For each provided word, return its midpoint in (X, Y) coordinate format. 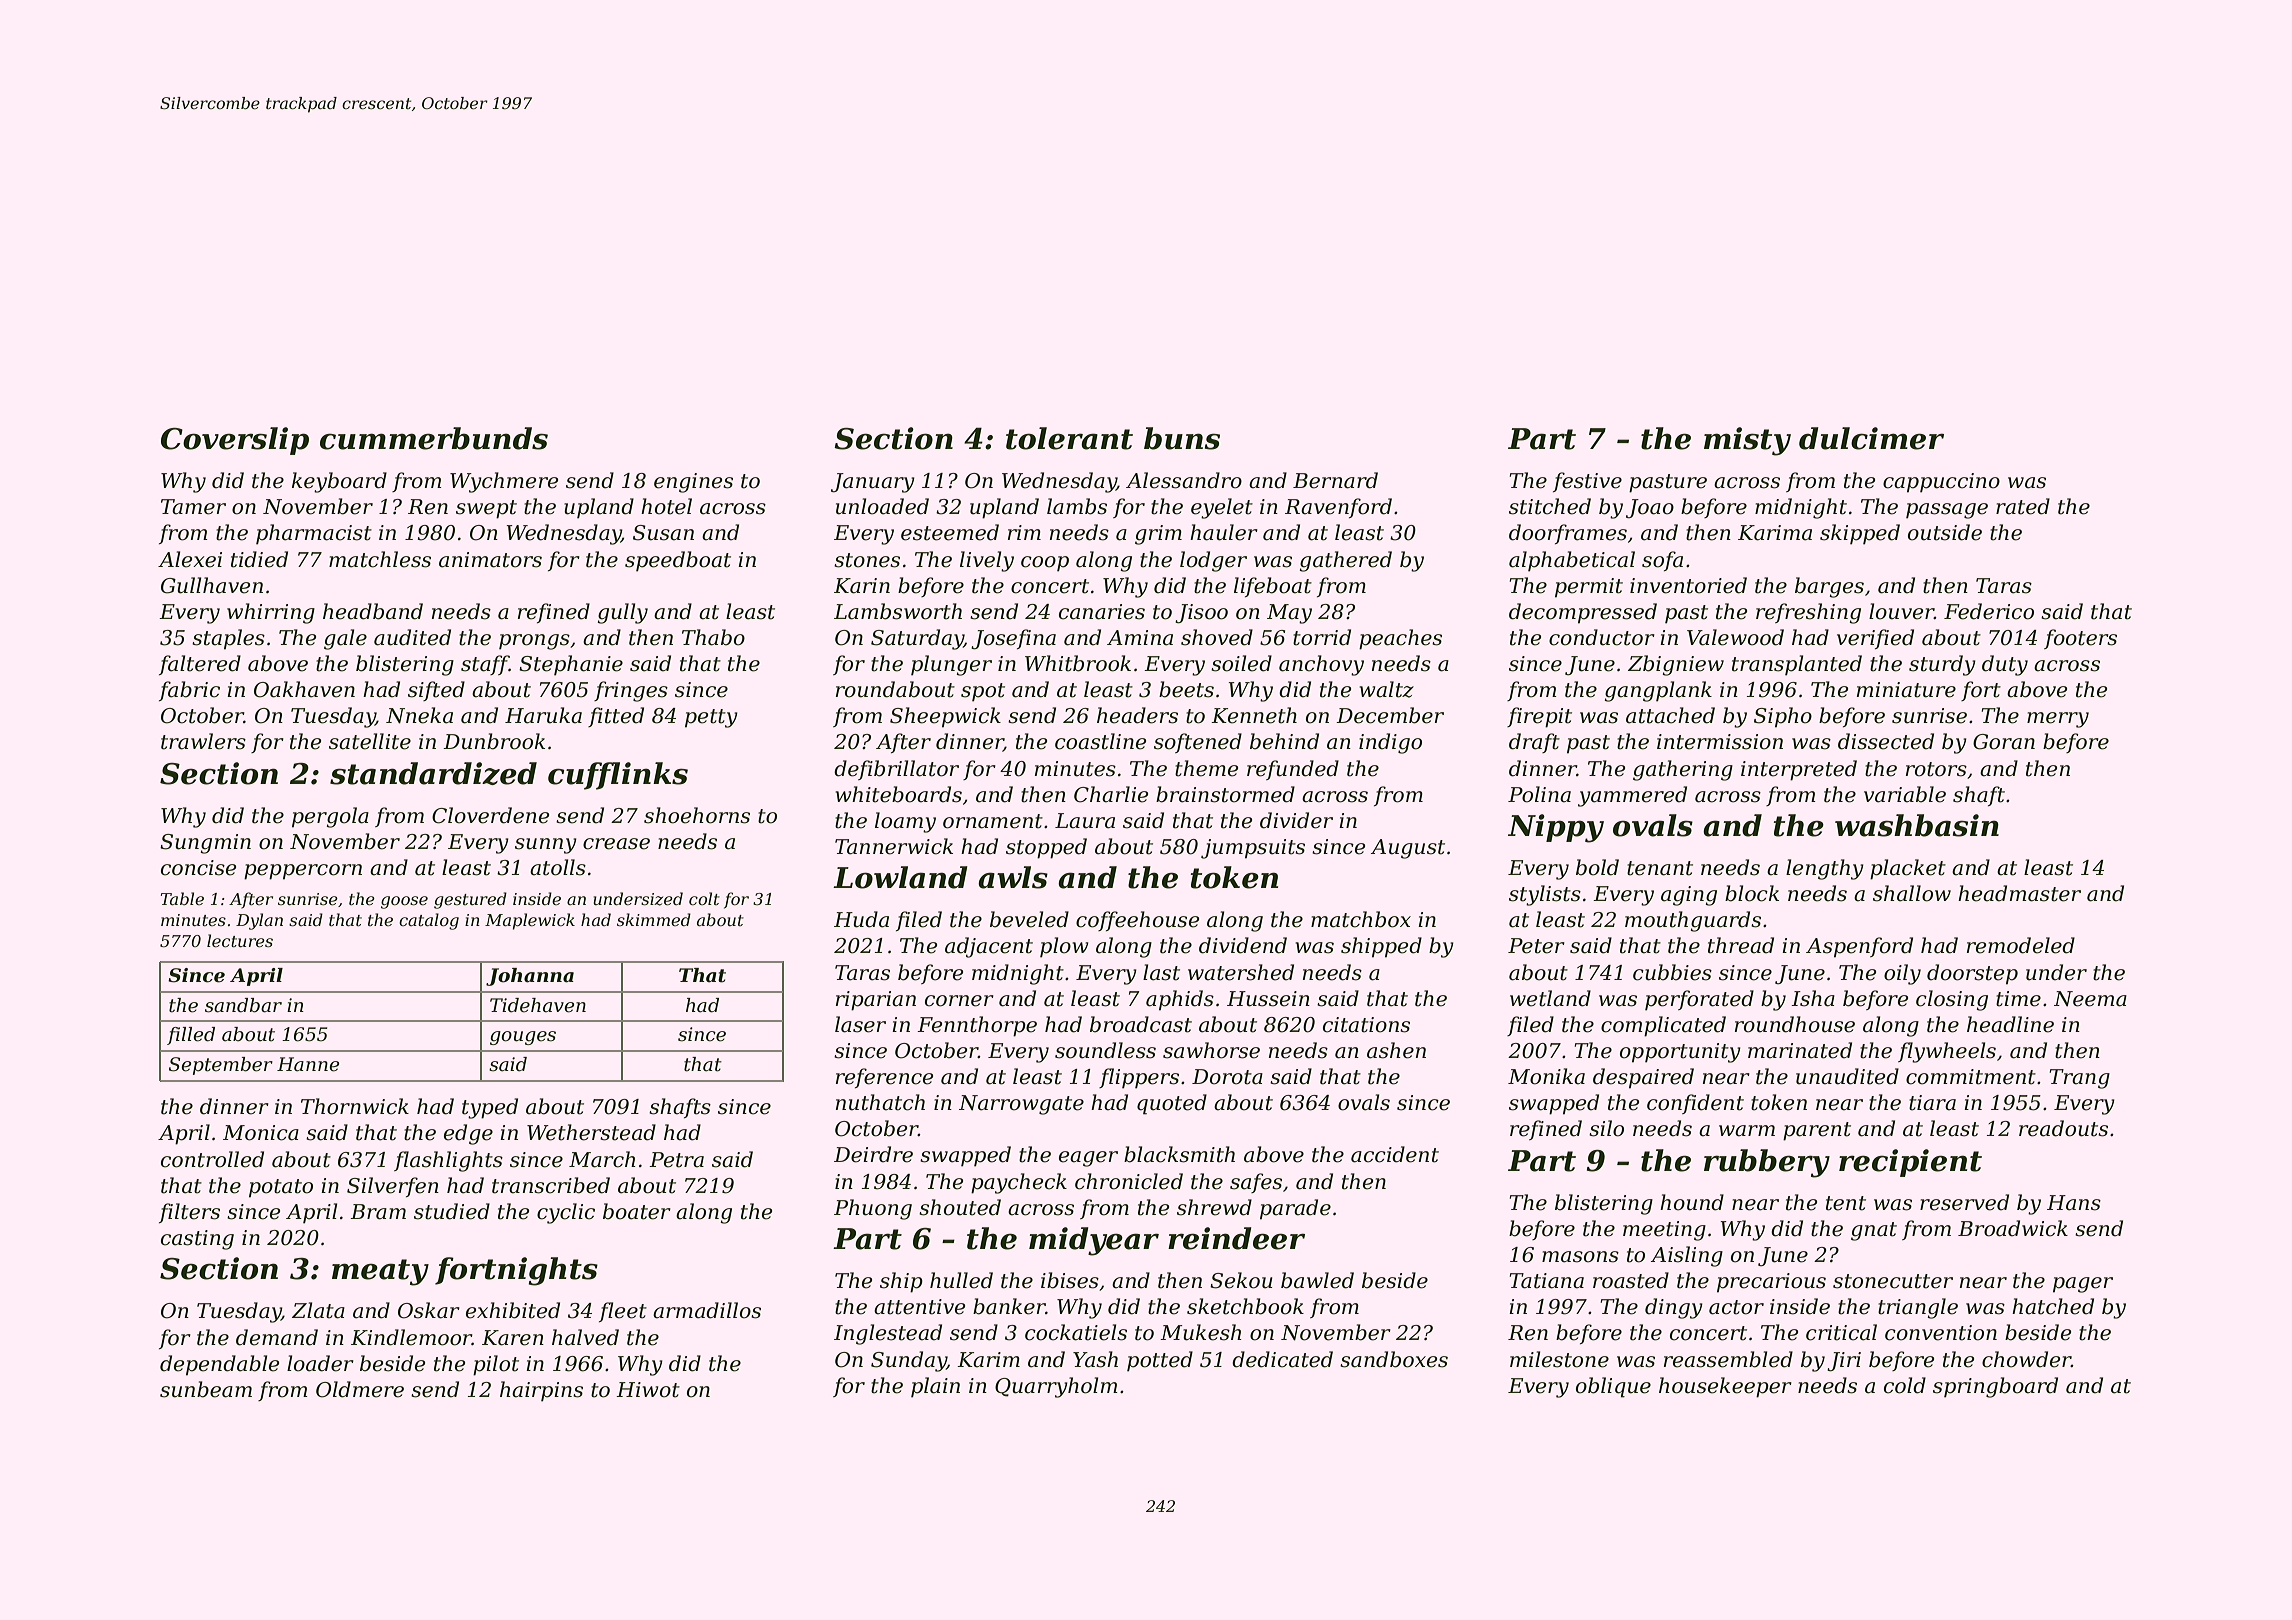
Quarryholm (1056, 1387)
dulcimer (1871, 438)
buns (1182, 438)
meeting (1664, 1231)
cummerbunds (434, 438)
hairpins (541, 1391)
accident (1395, 1154)
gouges (523, 1038)
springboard (1995, 1387)
